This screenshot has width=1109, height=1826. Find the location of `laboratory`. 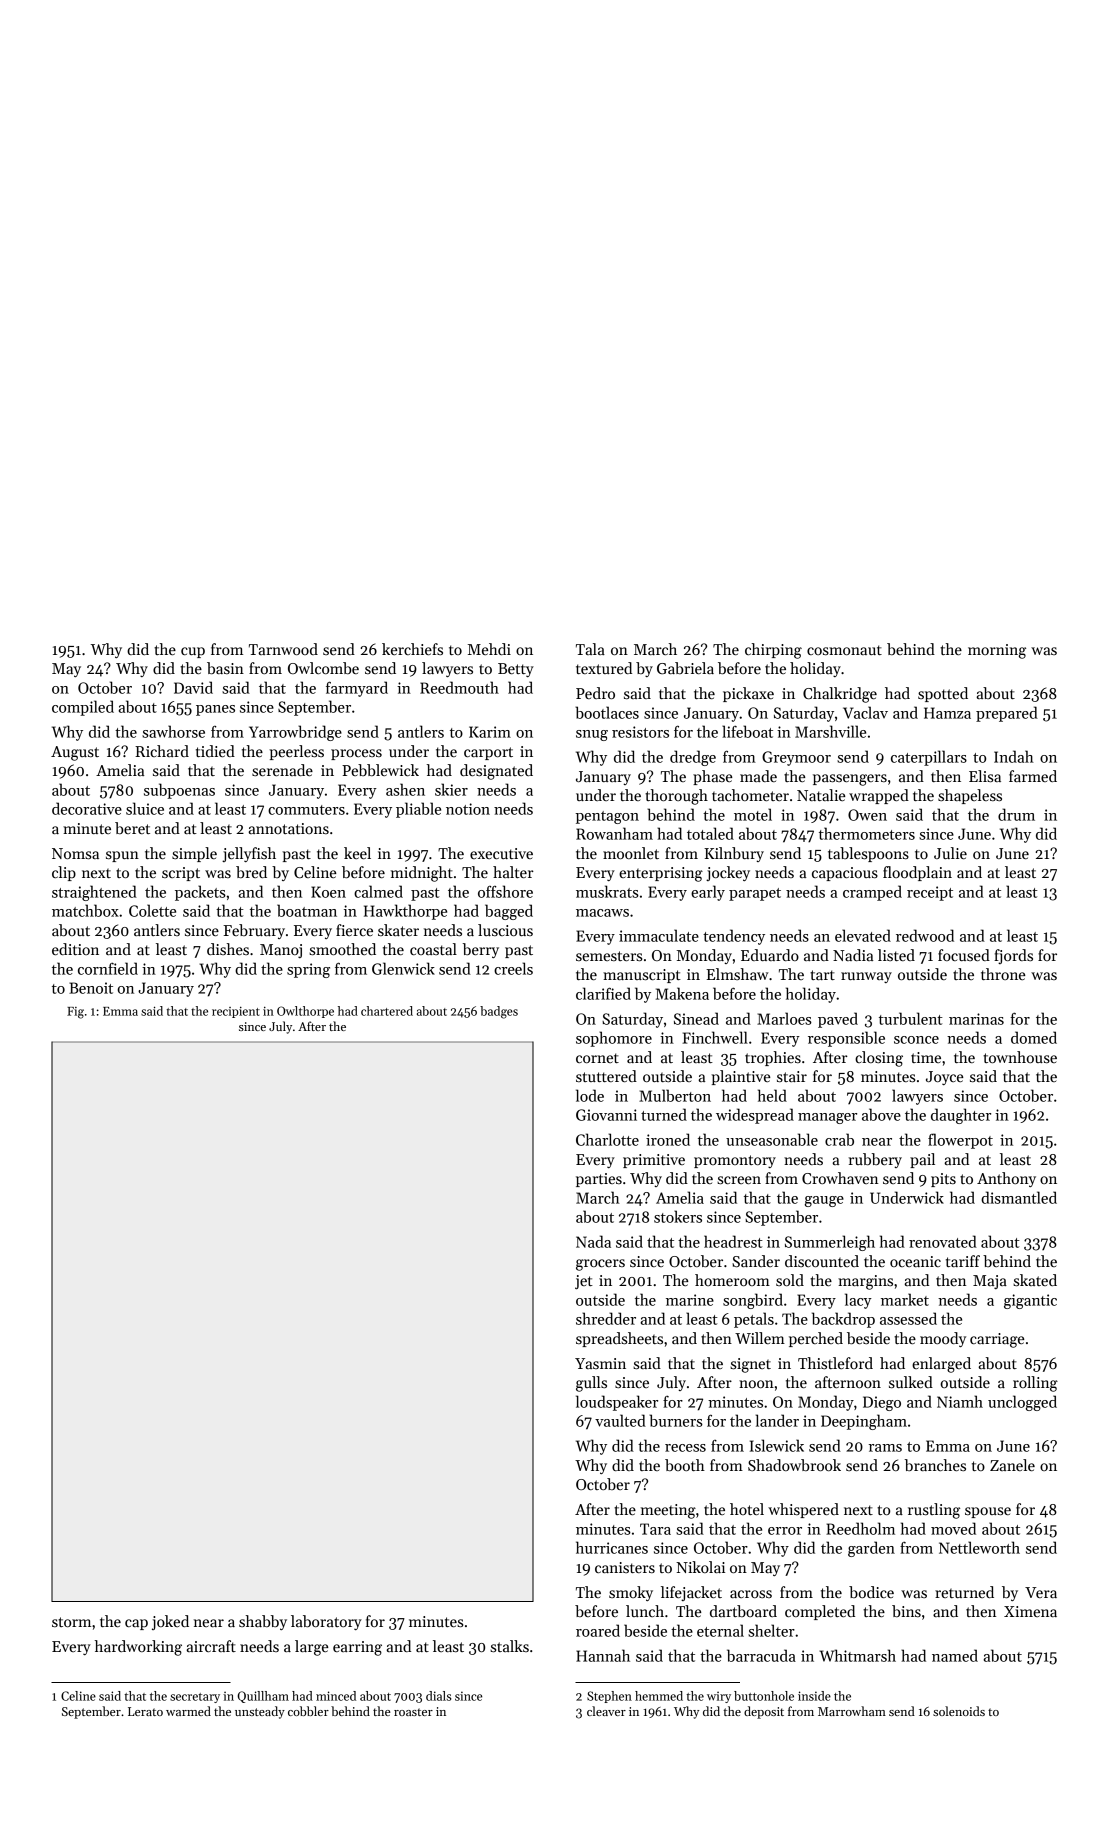

laboratory is located at coordinates (326, 1622).
